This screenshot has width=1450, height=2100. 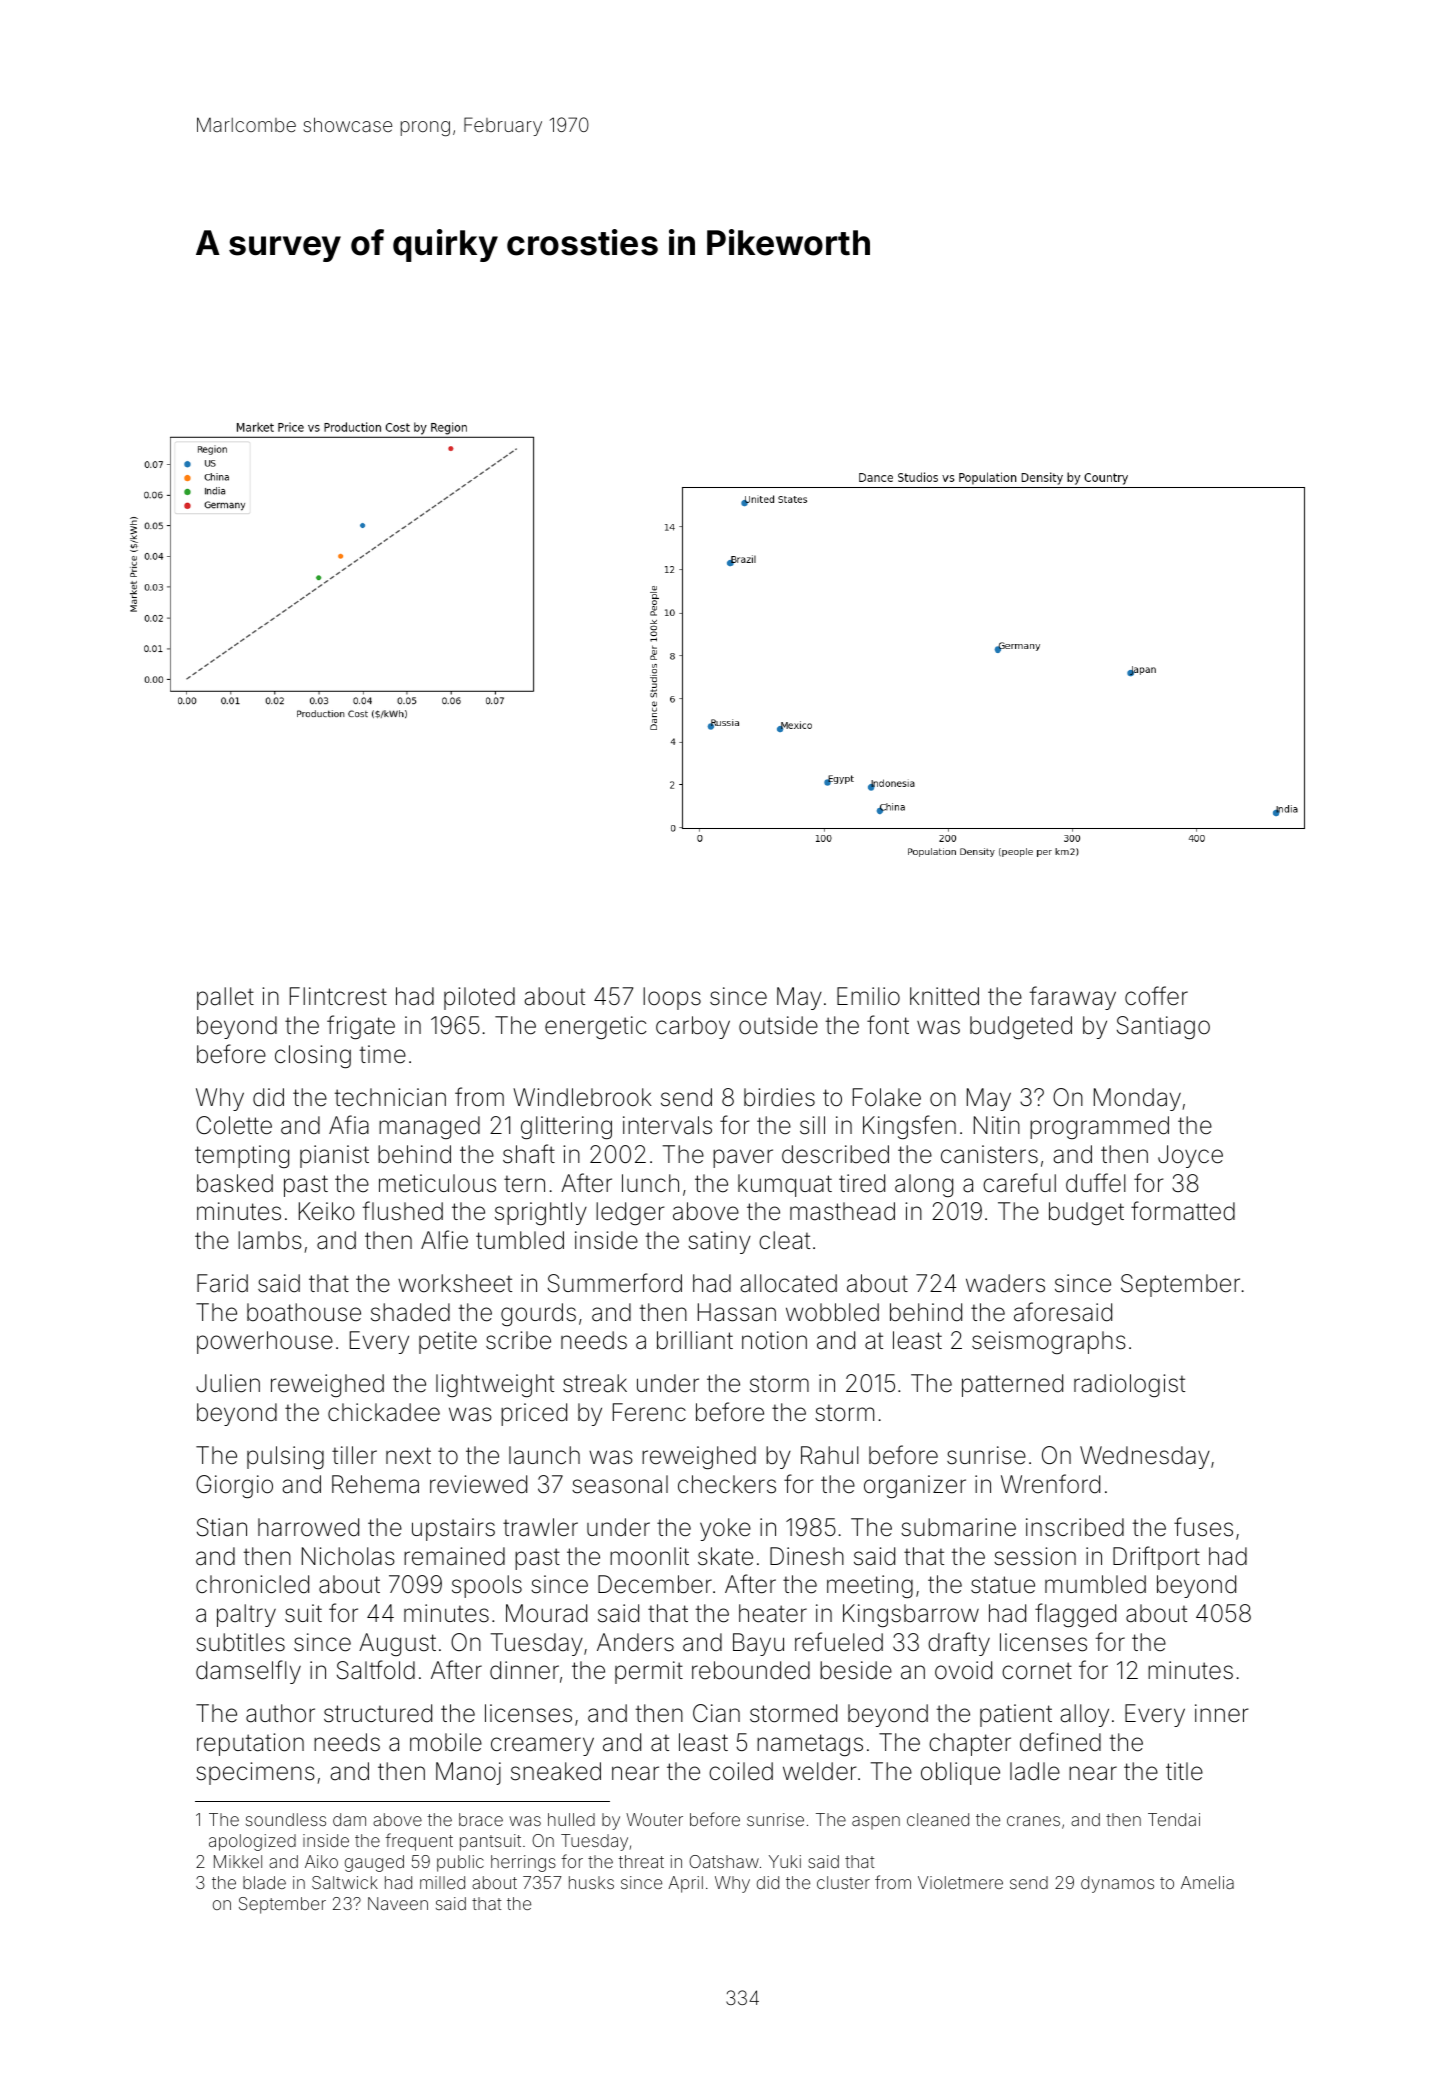 What do you see at coordinates (1084, 1715) in the screenshot?
I see `alloy` at bounding box center [1084, 1715].
